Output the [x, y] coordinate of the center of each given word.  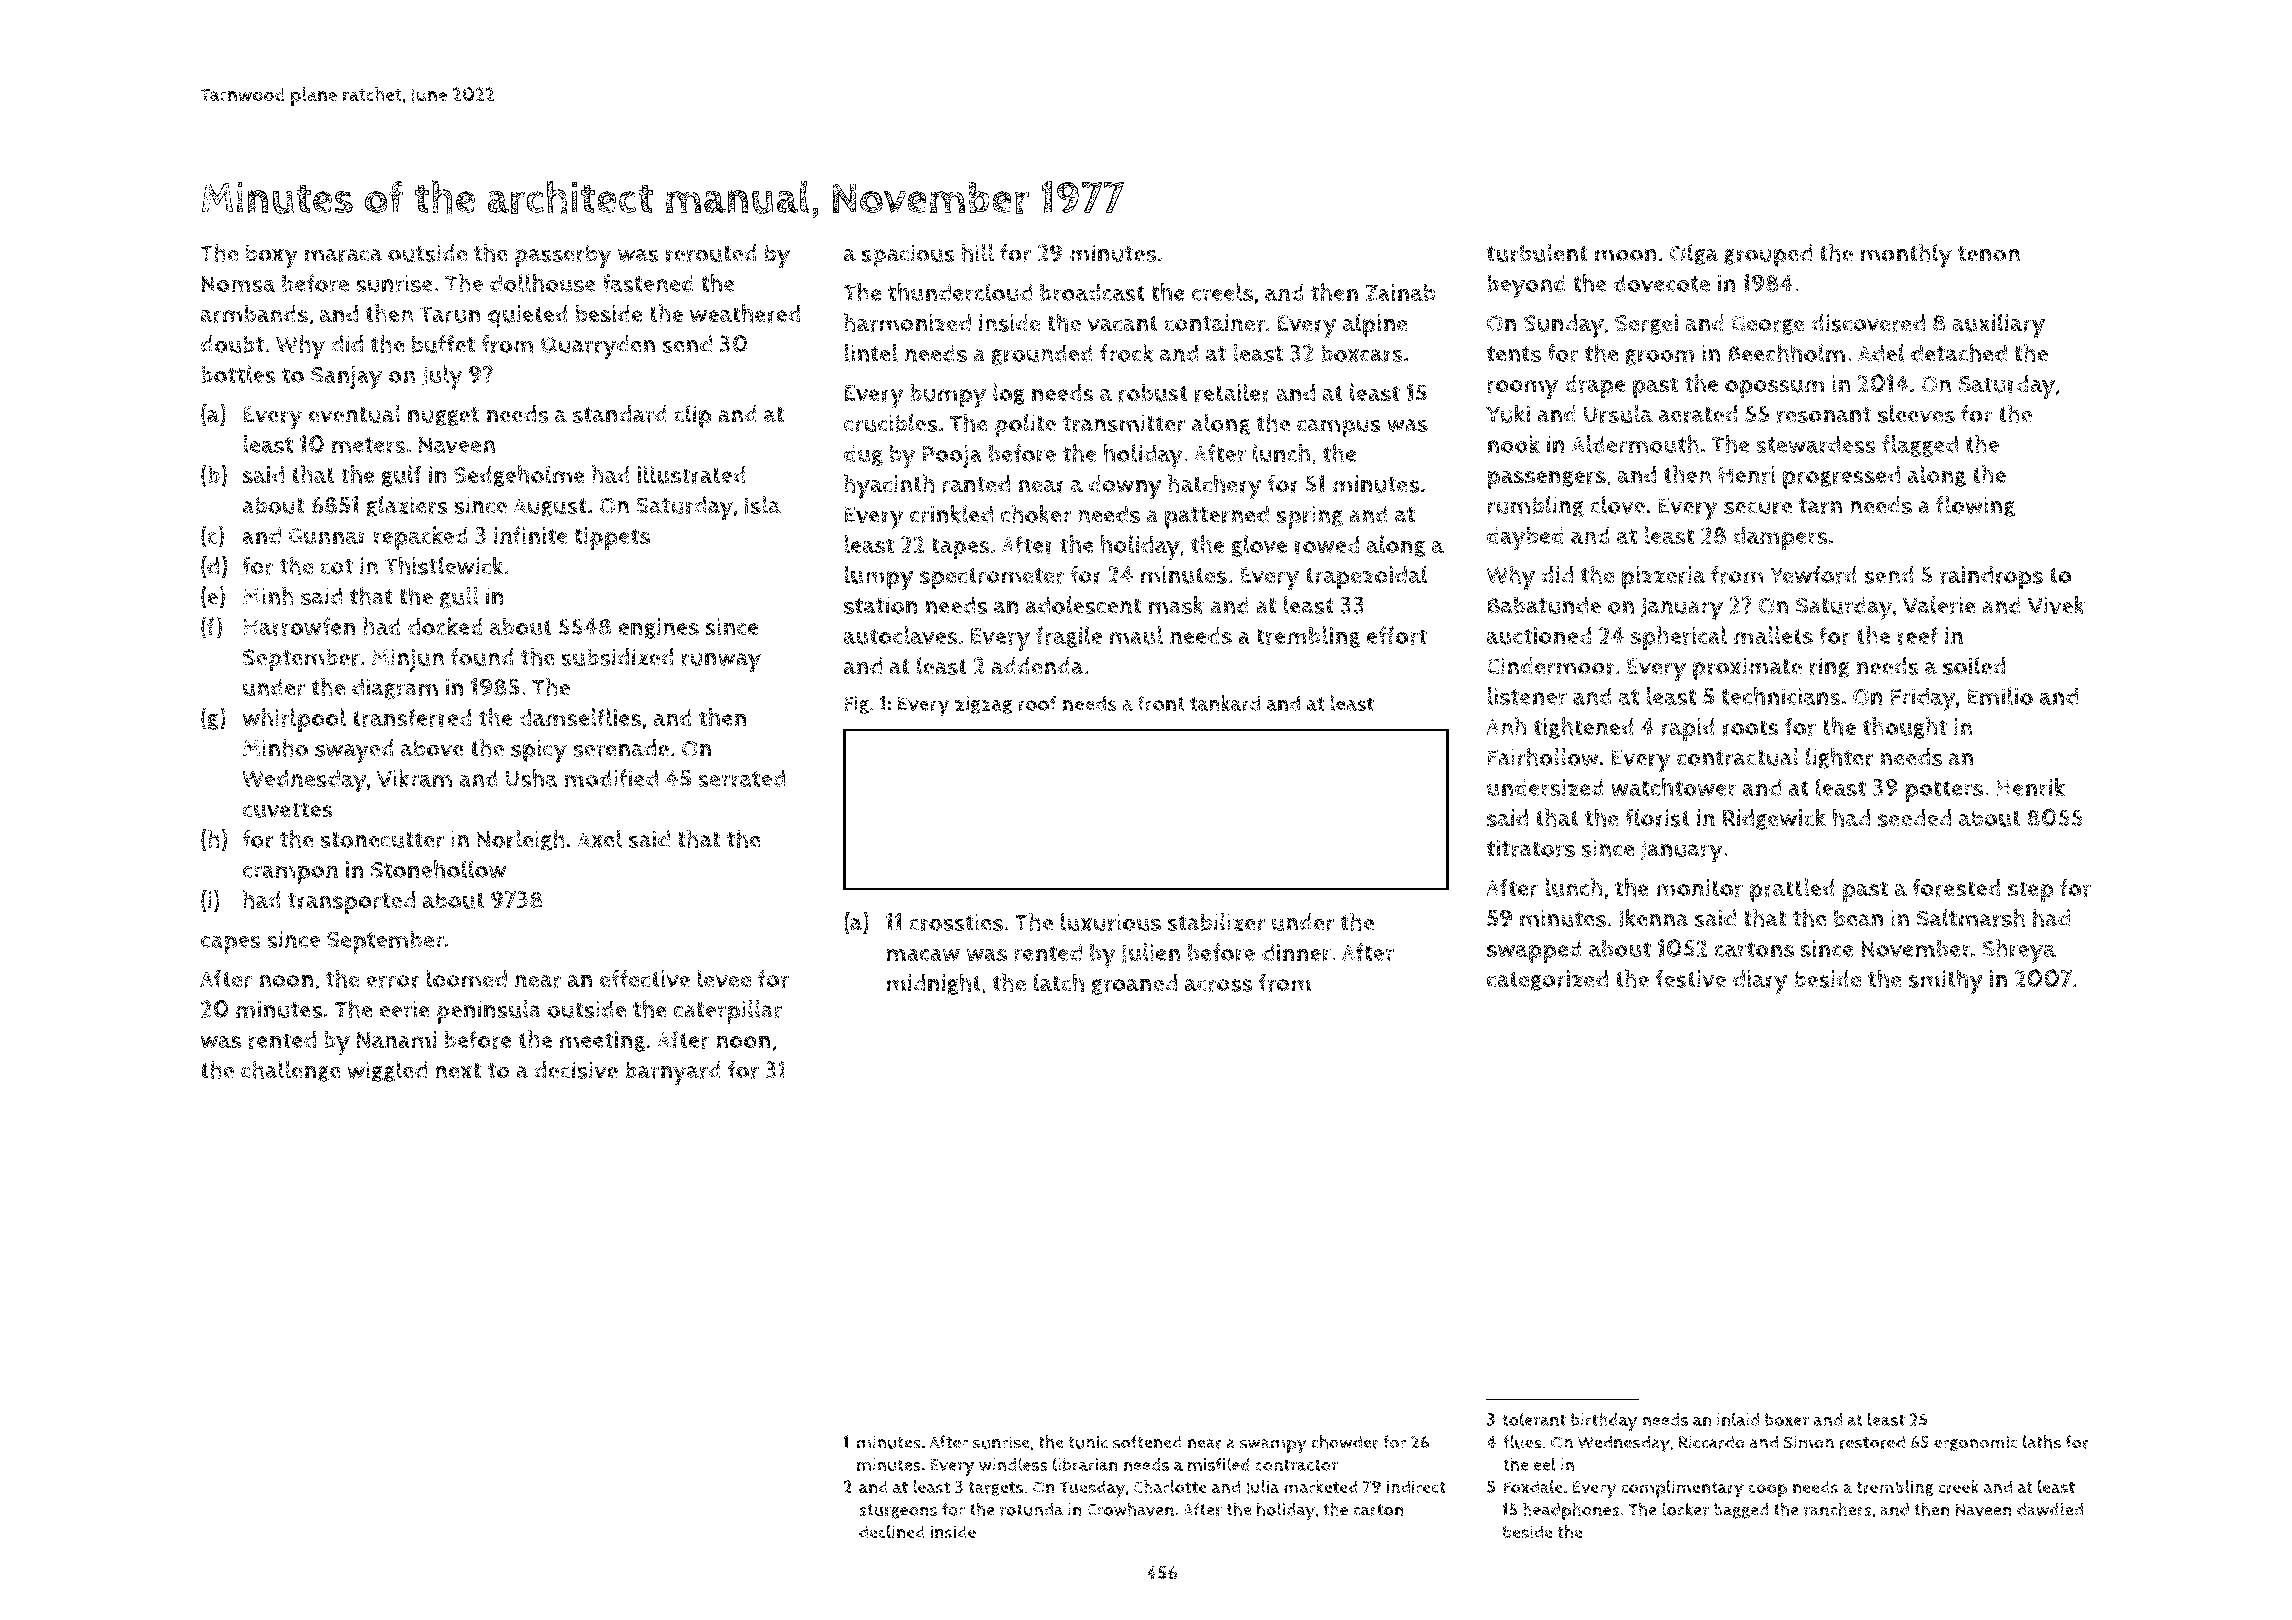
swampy [1273, 1446]
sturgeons [898, 1511]
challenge [291, 1071]
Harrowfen [299, 626]
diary [1760, 982]
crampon [290, 874]
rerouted [711, 253]
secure [1758, 508]
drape [1595, 386]
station [881, 605]
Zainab [1400, 292]
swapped [1534, 951]
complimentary [1682, 1489]
